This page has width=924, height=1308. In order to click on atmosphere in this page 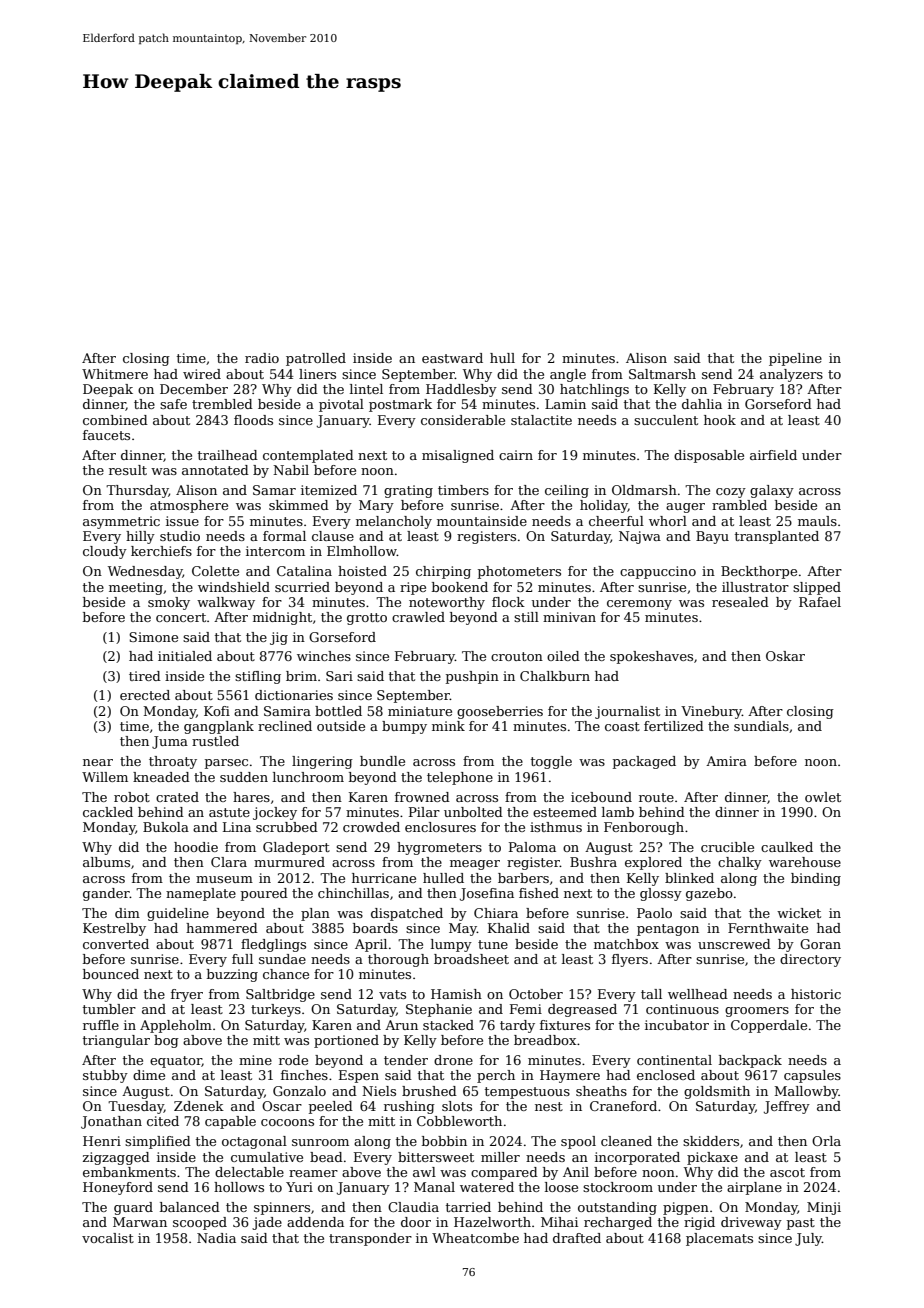, I will do `click(189, 506)`.
